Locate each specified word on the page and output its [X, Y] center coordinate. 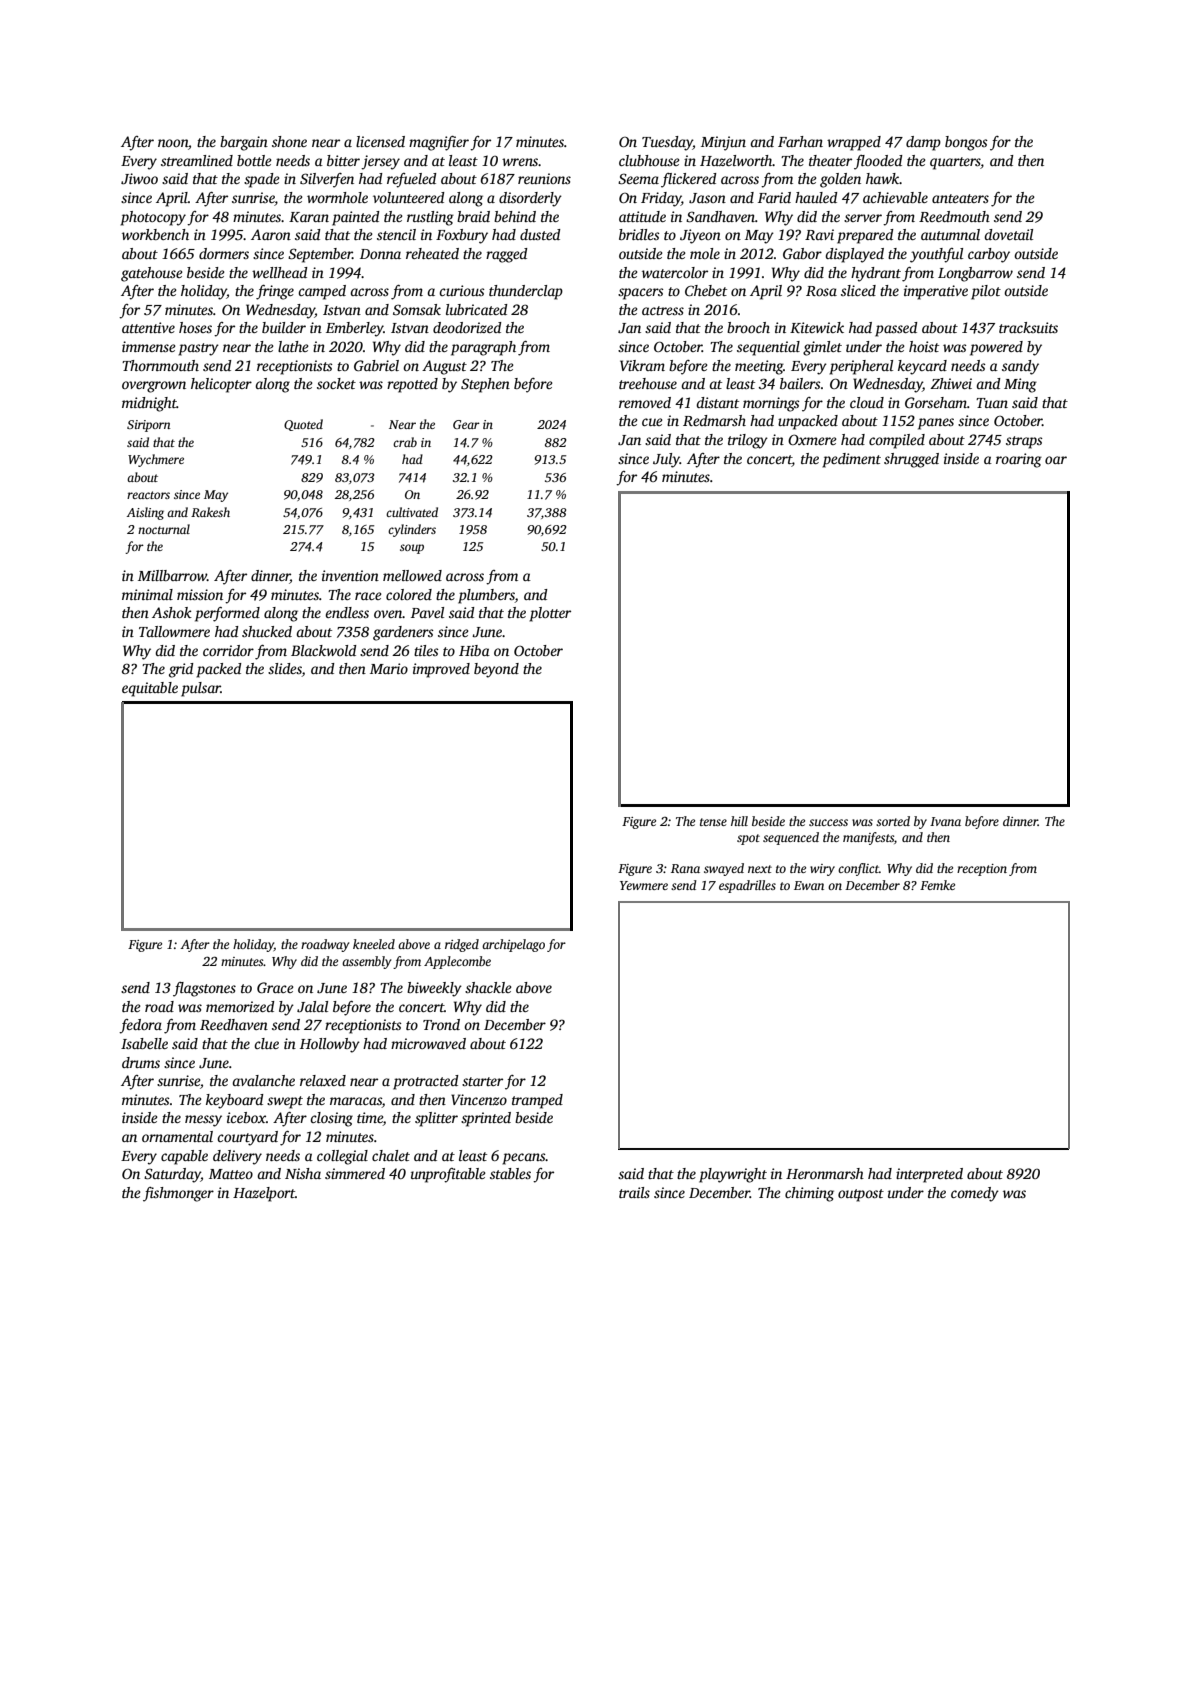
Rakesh [210, 512]
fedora [140, 1026]
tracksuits [1028, 327]
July [666, 460]
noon [173, 143]
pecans [524, 1159]
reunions [544, 178]
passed [896, 329]
